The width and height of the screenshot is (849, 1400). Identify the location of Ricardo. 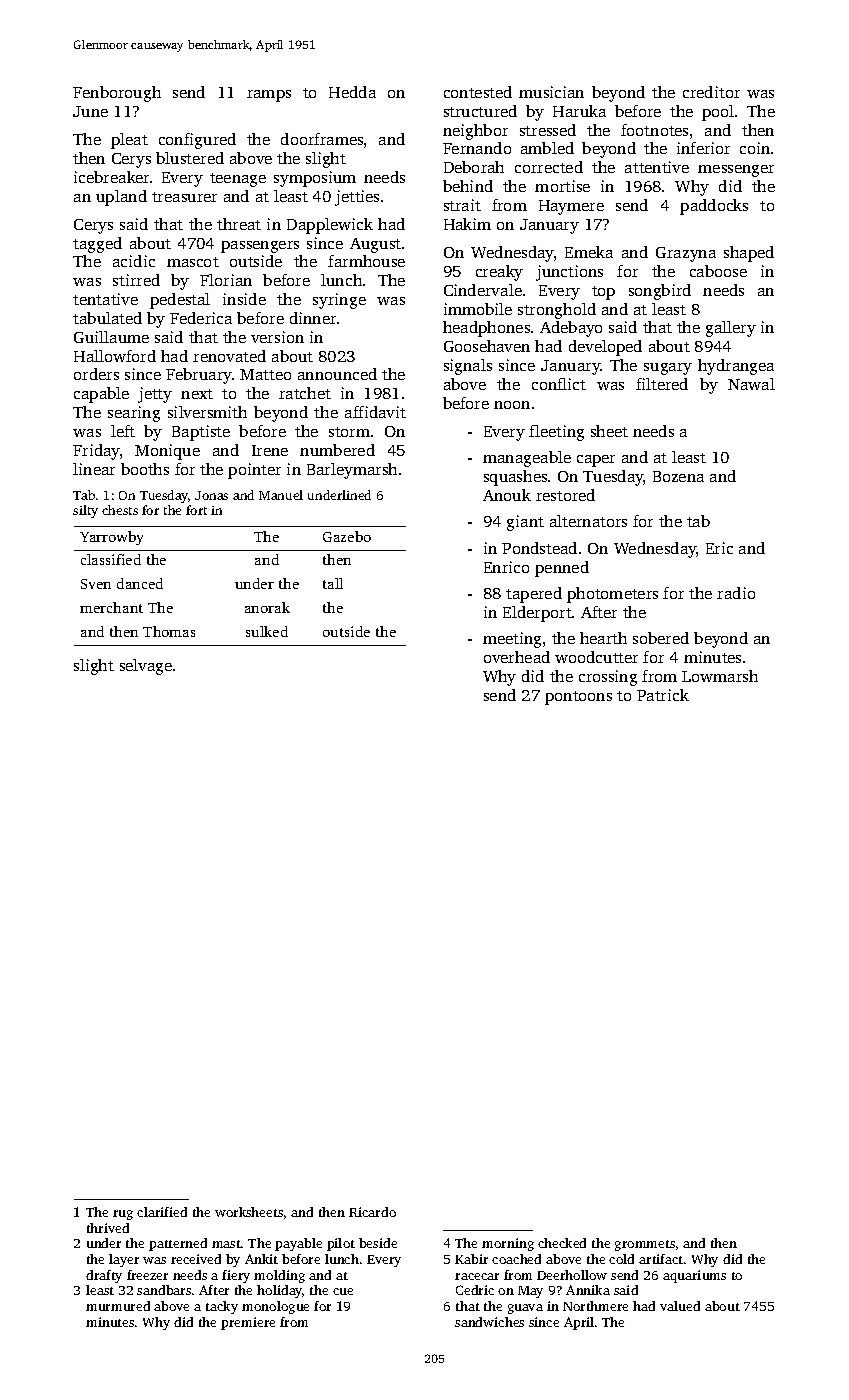
(372, 1212).
